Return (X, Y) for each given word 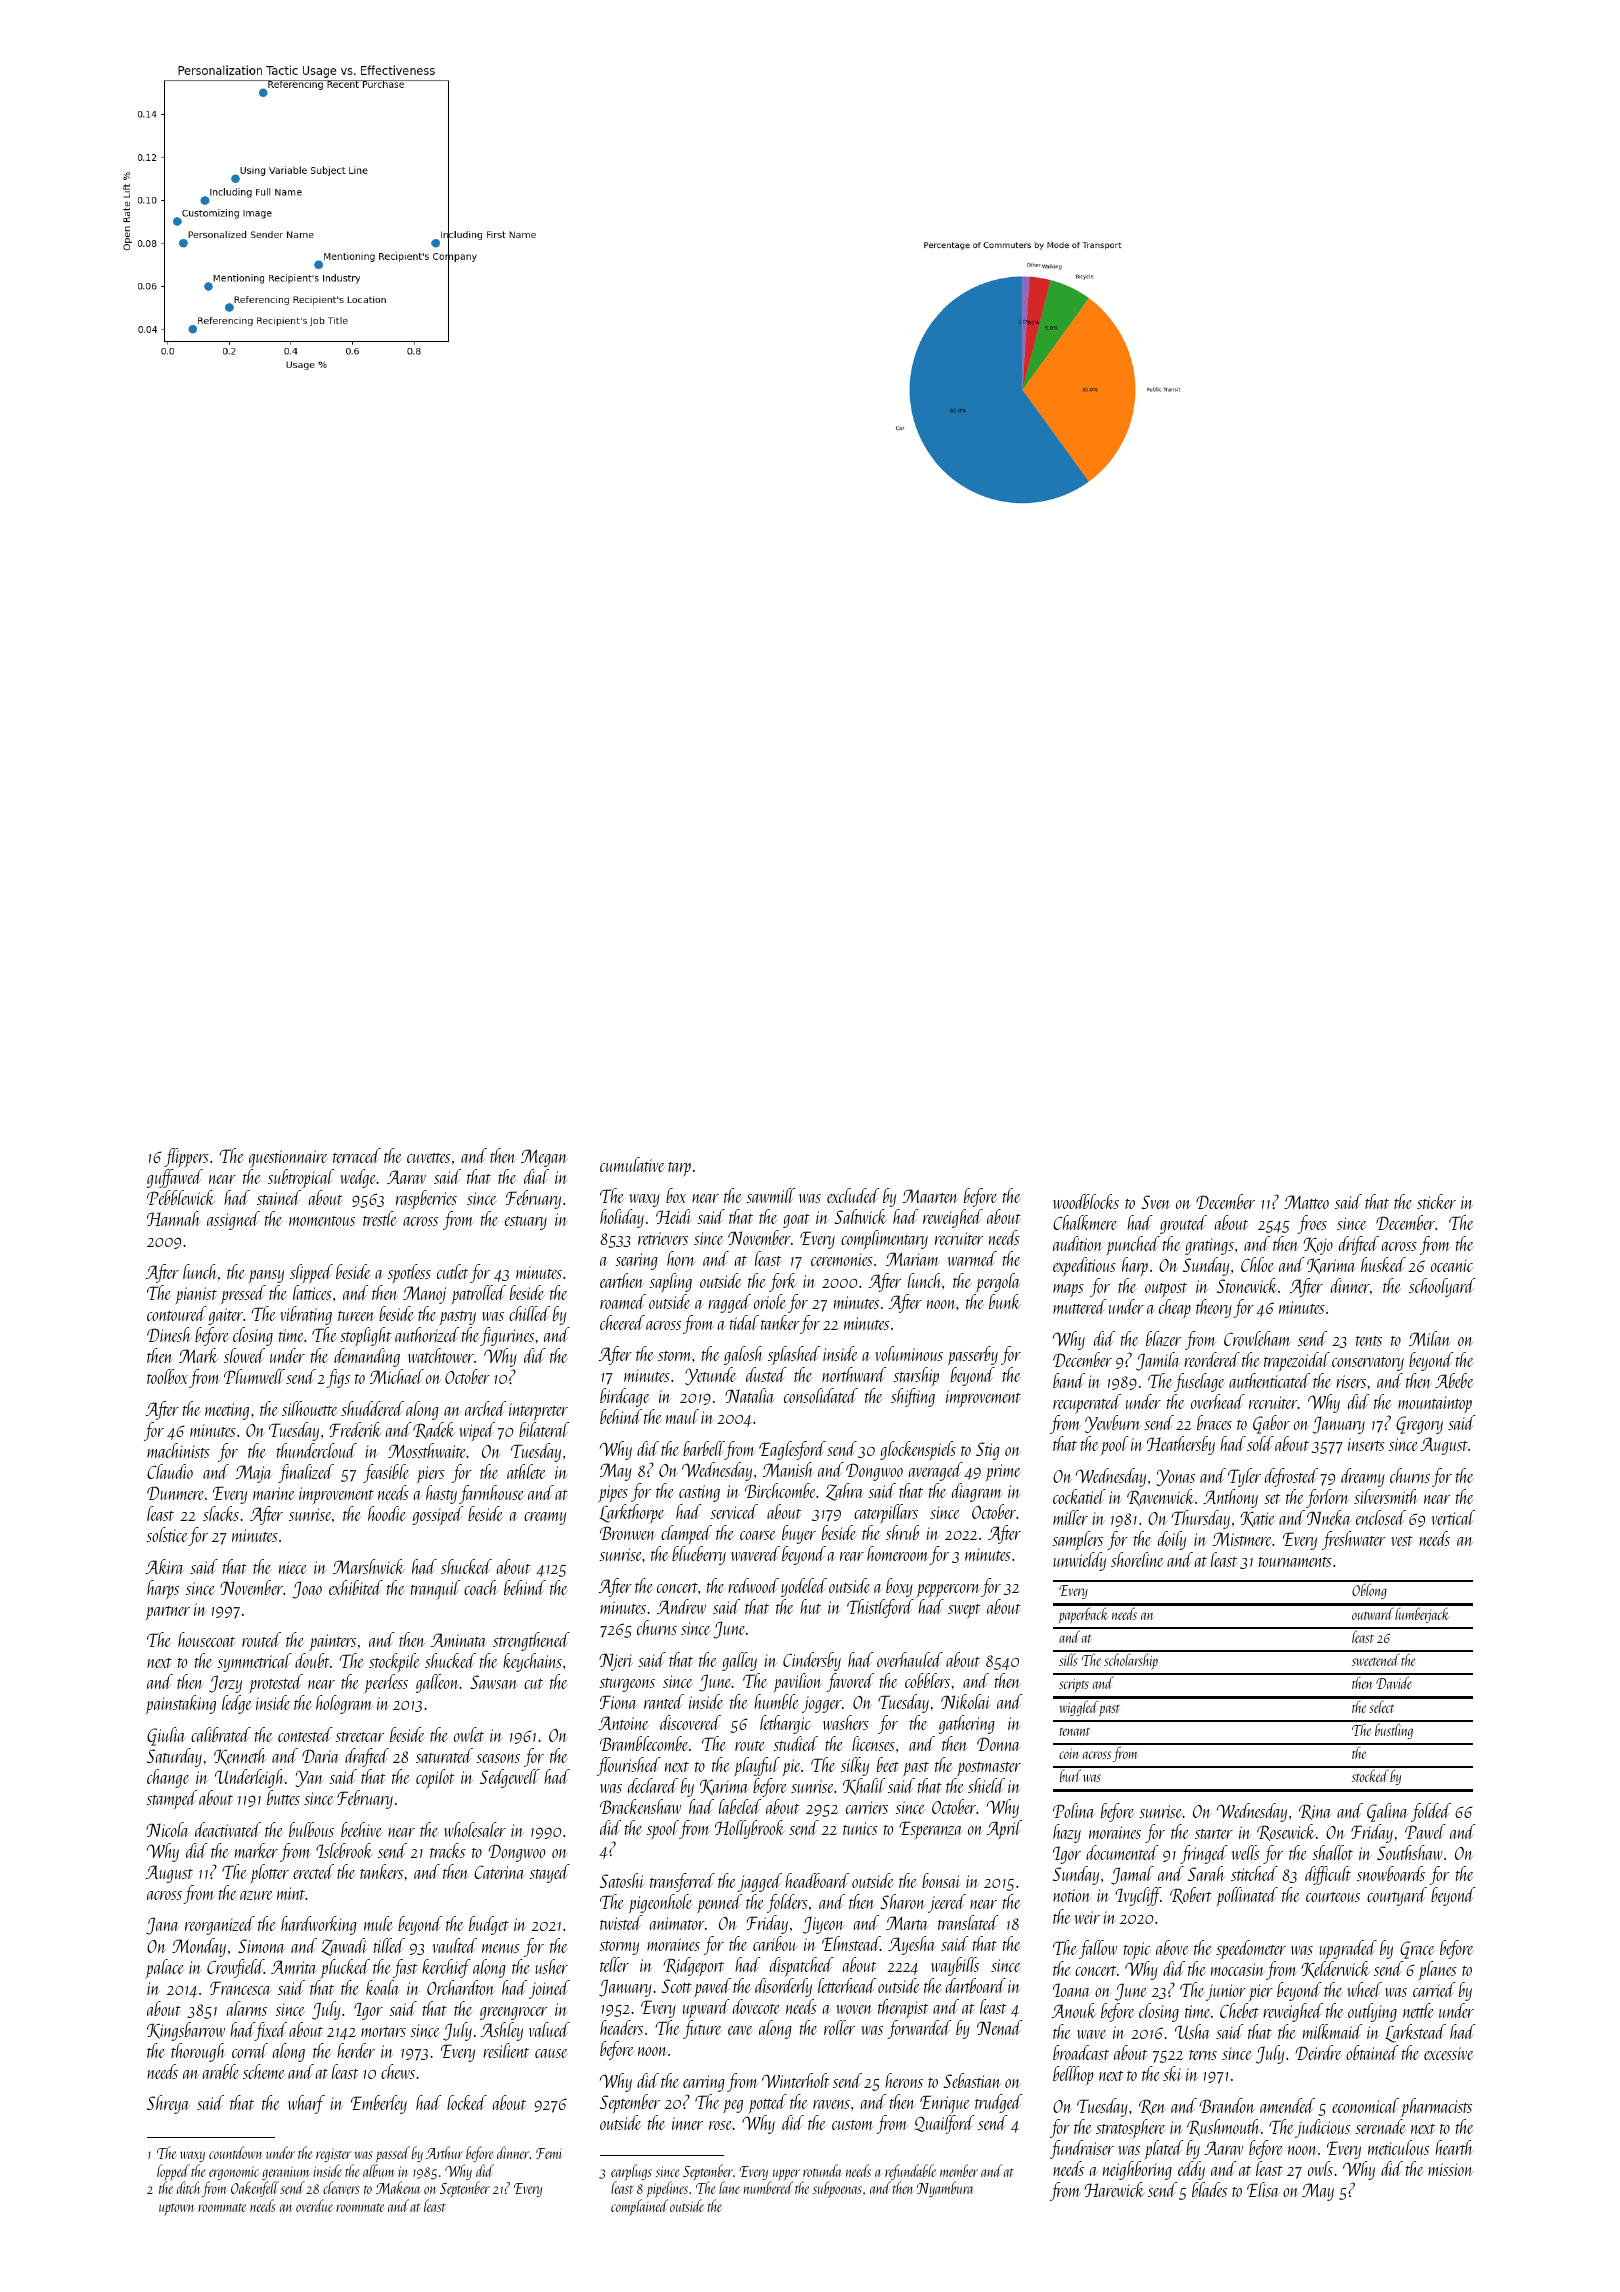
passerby (972, 1356)
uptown (176, 2210)
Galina (1387, 1812)
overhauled (910, 1659)
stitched (1254, 1873)
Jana (162, 1926)
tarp (679, 1169)
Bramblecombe (644, 1743)
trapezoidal (1297, 1361)
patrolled (479, 1294)
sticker (1436, 1201)
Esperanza (930, 1830)
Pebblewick (181, 1197)
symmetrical (254, 1662)
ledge (236, 1704)
